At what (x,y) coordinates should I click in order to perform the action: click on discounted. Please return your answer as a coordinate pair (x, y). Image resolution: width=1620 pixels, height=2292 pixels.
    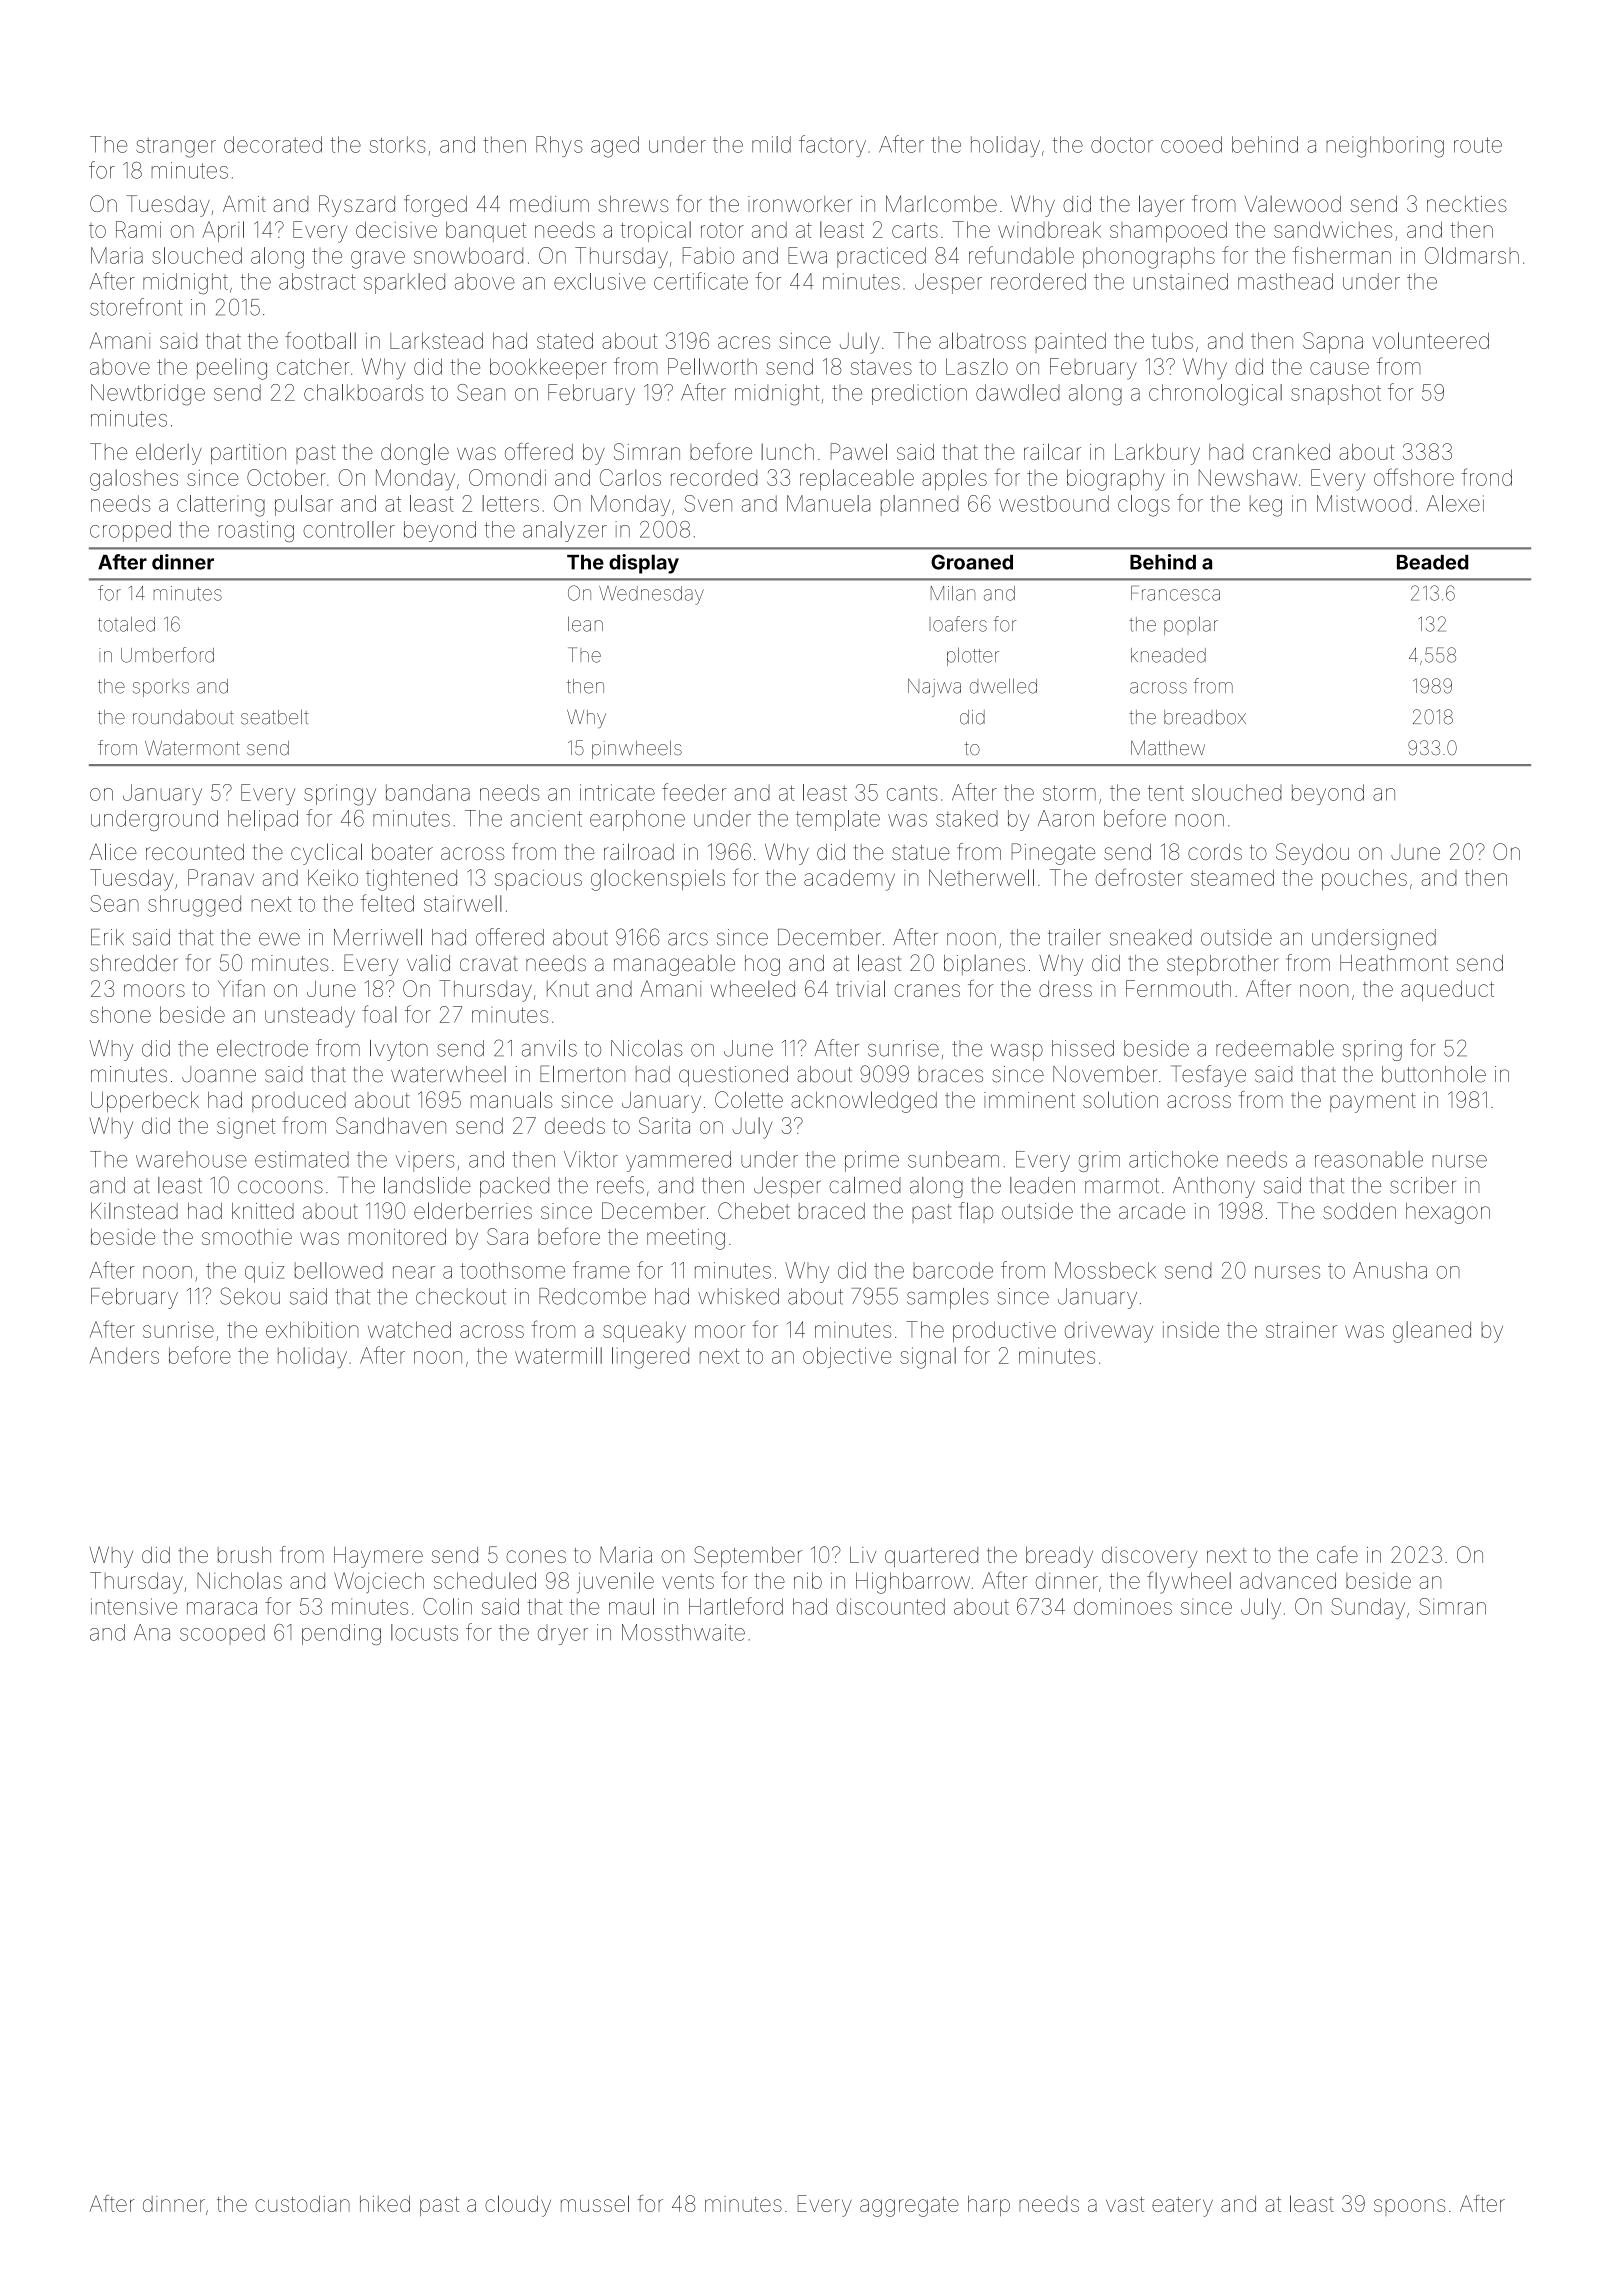
    Looking at the image, I should click on (890, 1606).
